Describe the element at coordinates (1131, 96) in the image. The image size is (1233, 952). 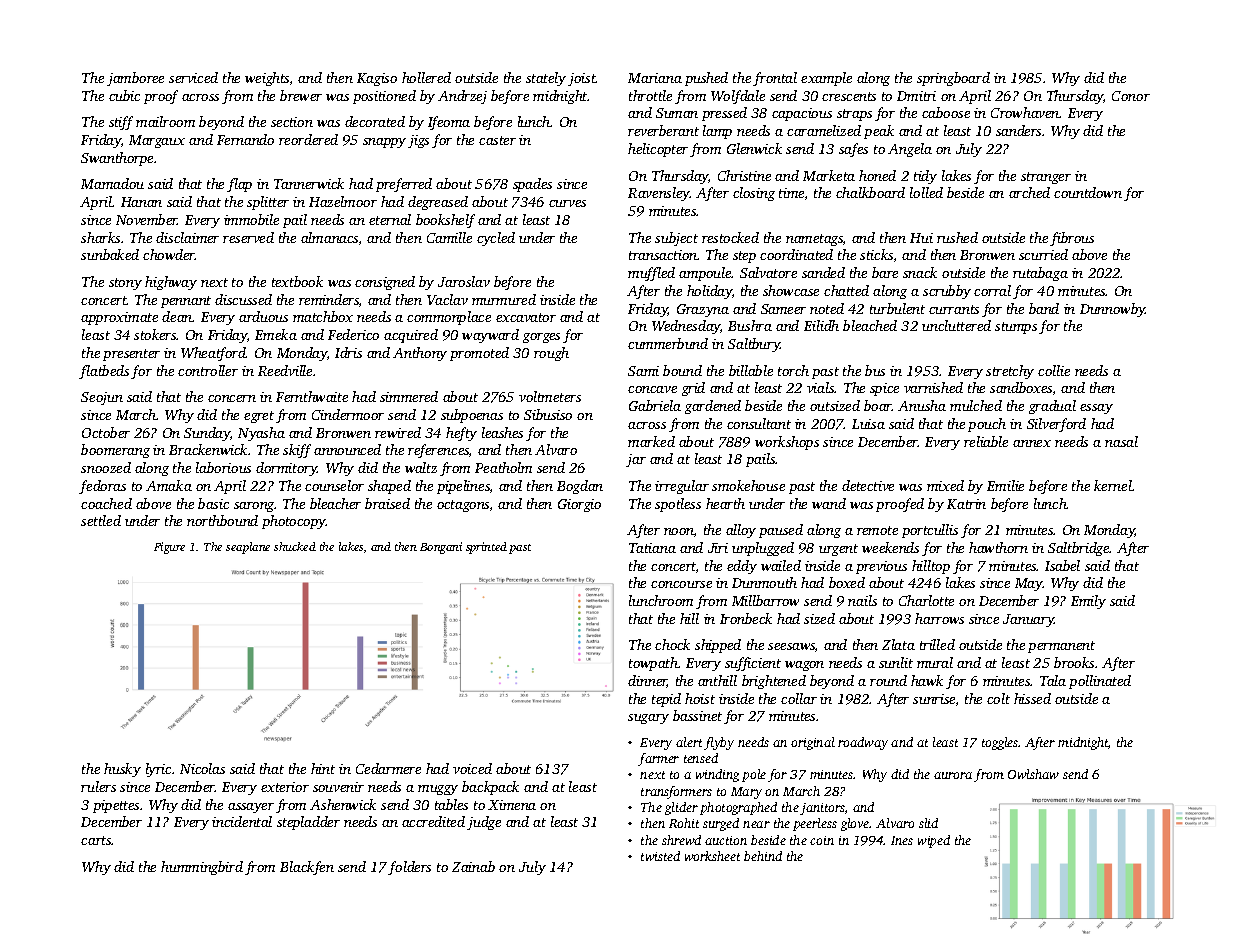
I see `Conor` at that location.
